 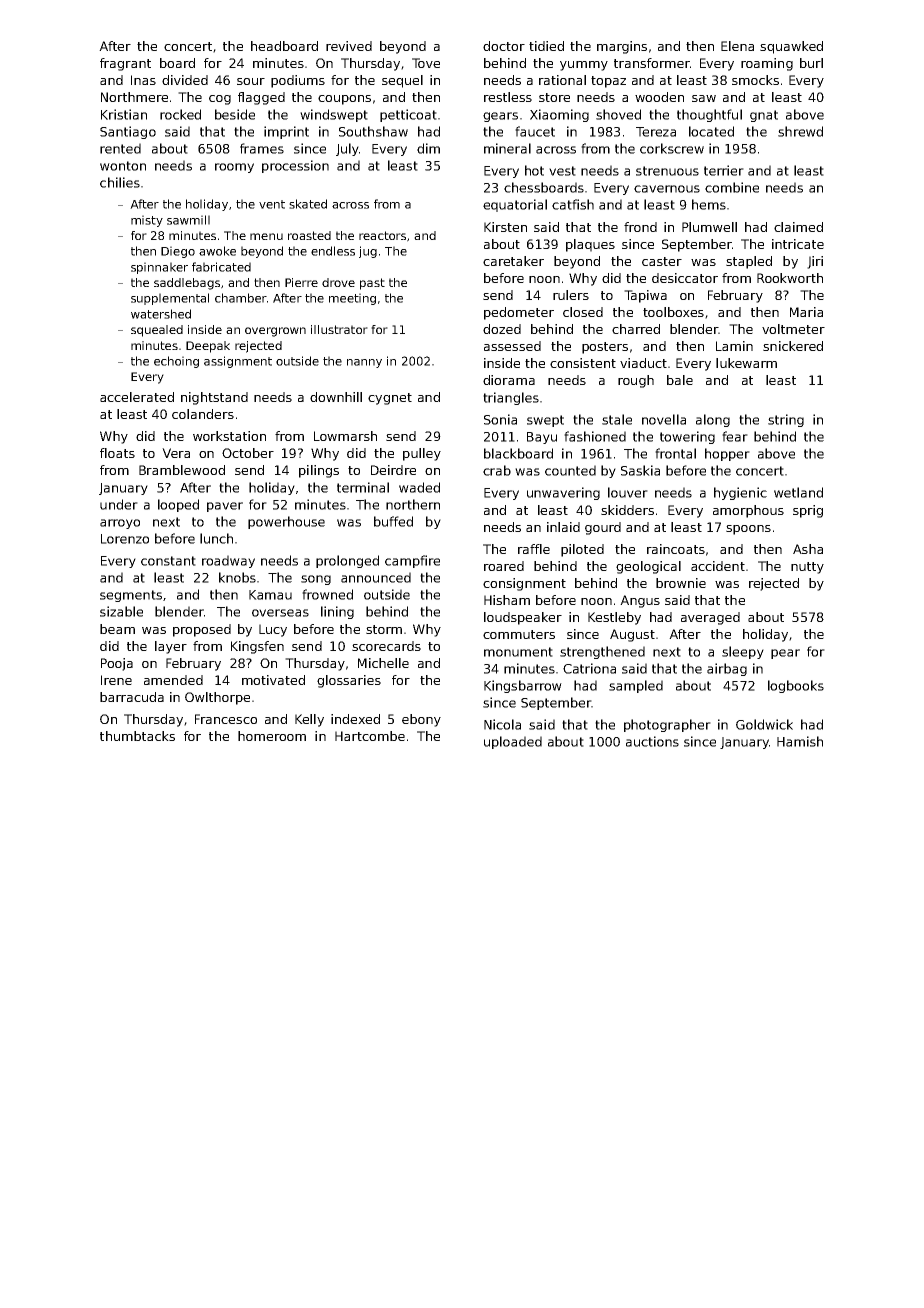 What do you see at coordinates (645, 296) in the screenshot?
I see `Tapiwa` at bounding box center [645, 296].
